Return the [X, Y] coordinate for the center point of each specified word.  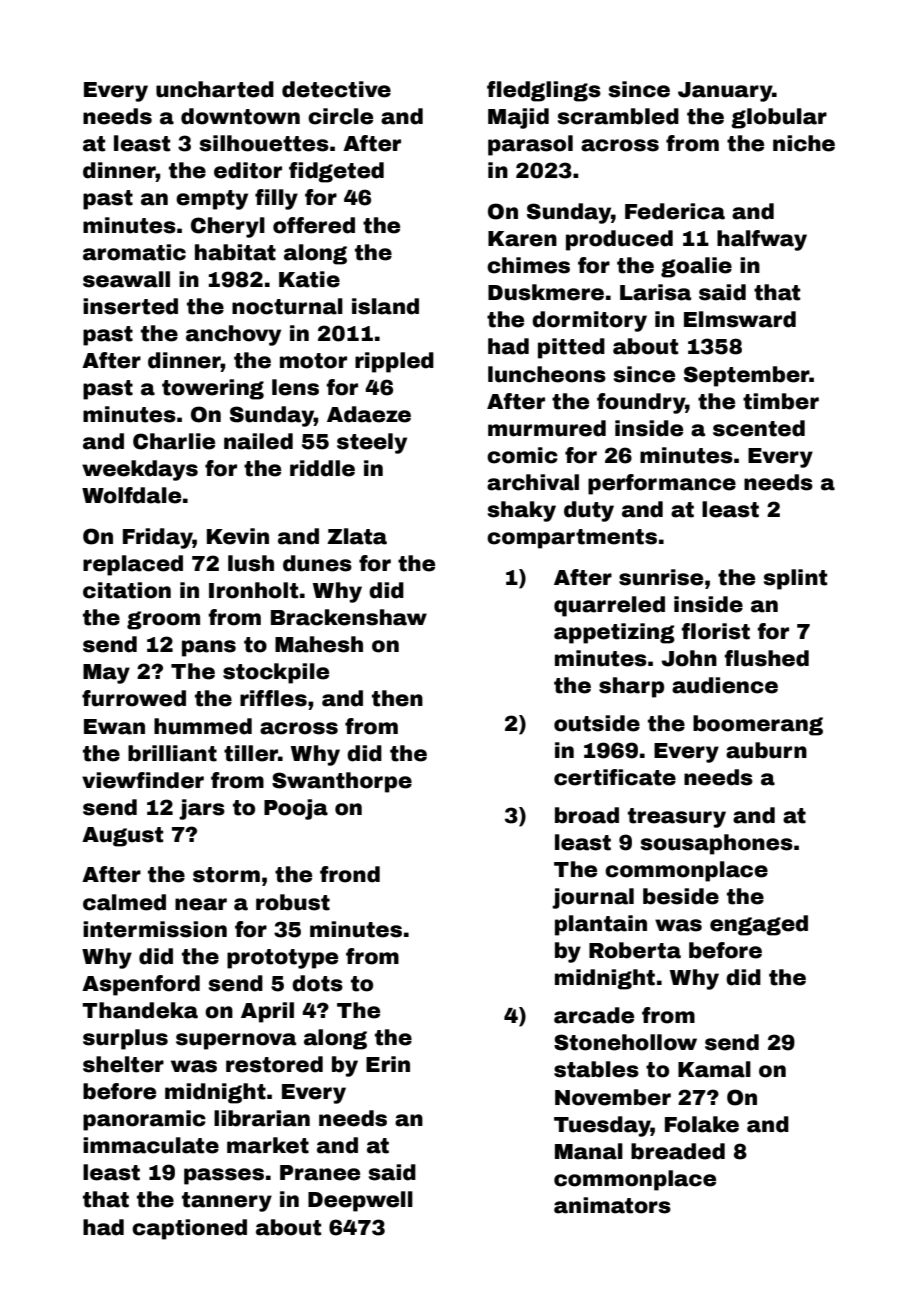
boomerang [758, 725]
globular [779, 118]
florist [715, 631]
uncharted [215, 89]
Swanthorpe [342, 782]
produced [619, 240]
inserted [130, 306]
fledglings [544, 91]
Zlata [357, 536]
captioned [189, 1229]
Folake [702, 1124]
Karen [522, 239]
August [122, 837]
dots [317, 983]
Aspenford [141, 985]
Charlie [174, 441]
